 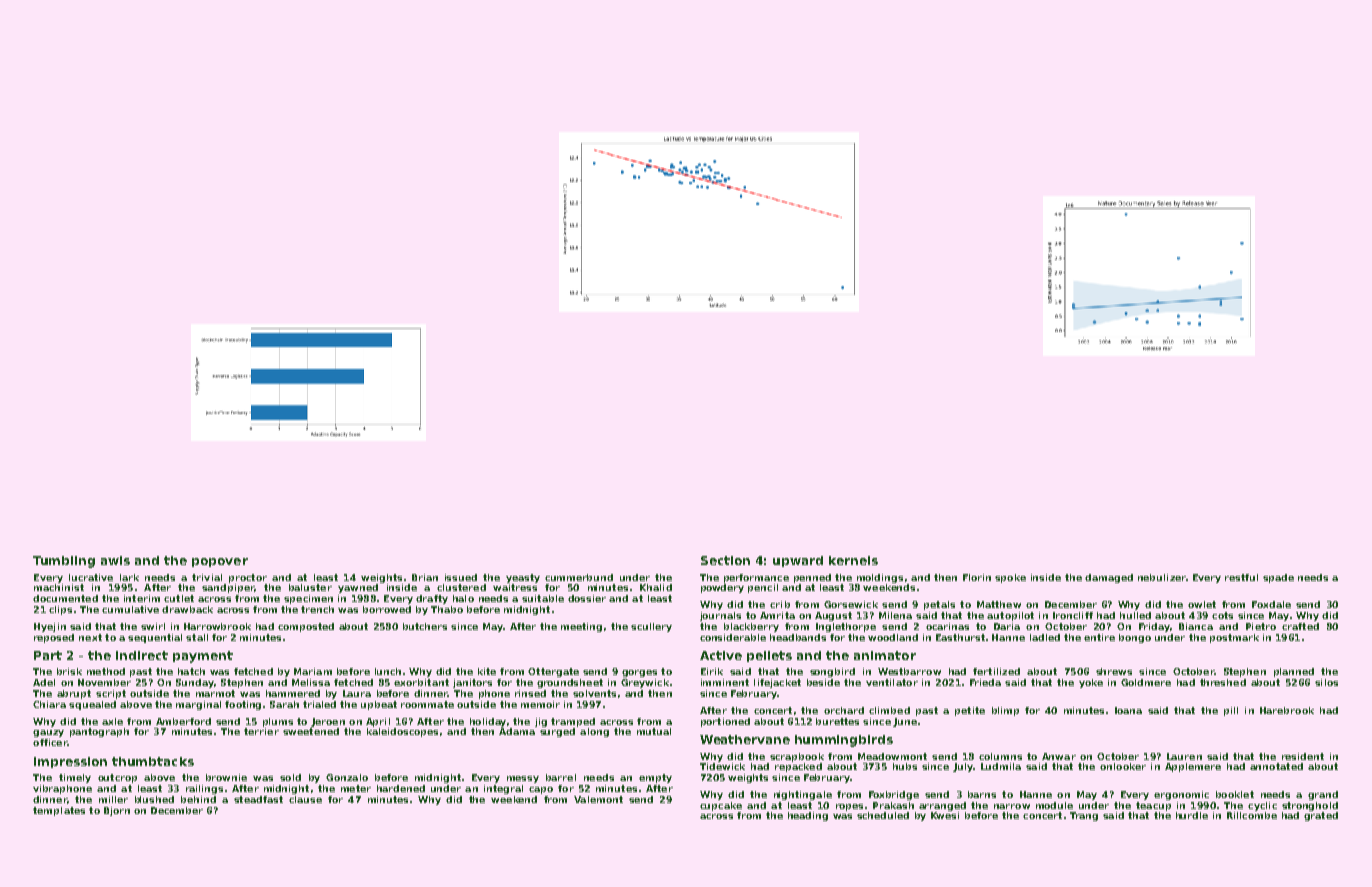 What do you see at coordinates (985, 682) in the screenshot?
I see `Frieda` at bounding box center [985, 682].
